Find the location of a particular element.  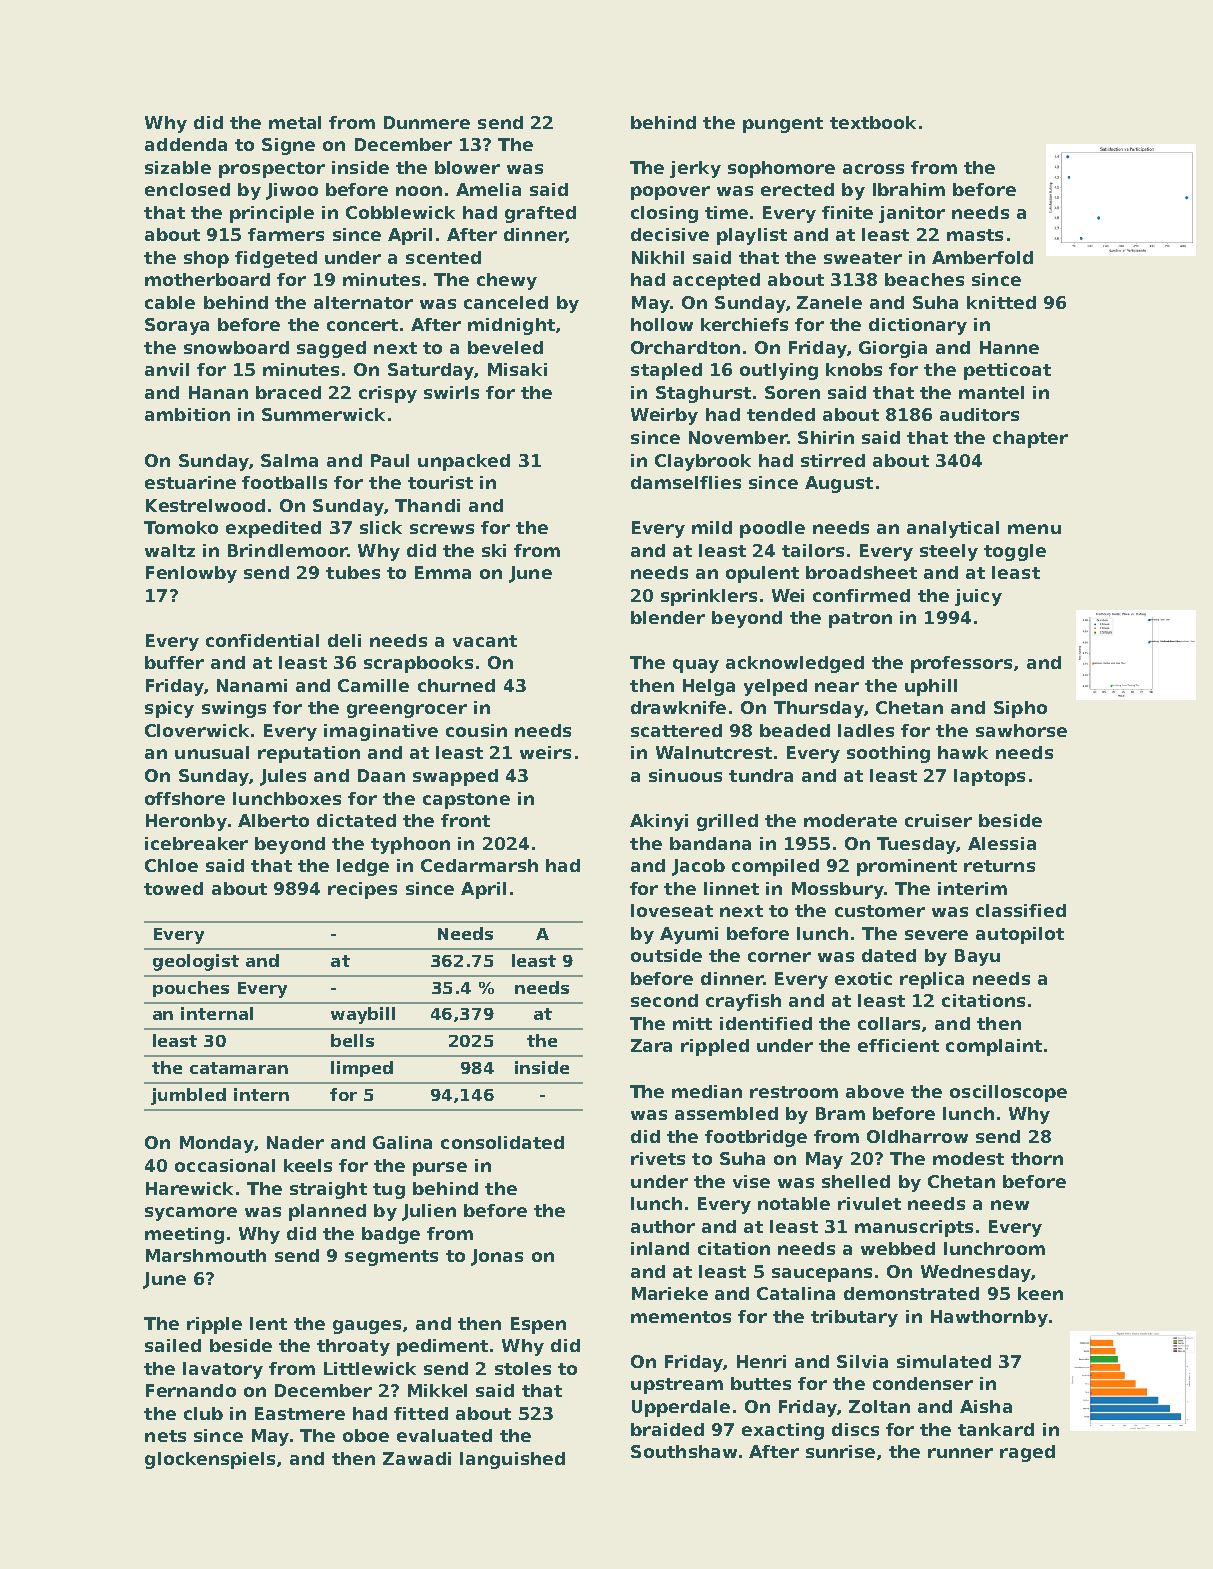

outside is located at coordinates (666, 955).
